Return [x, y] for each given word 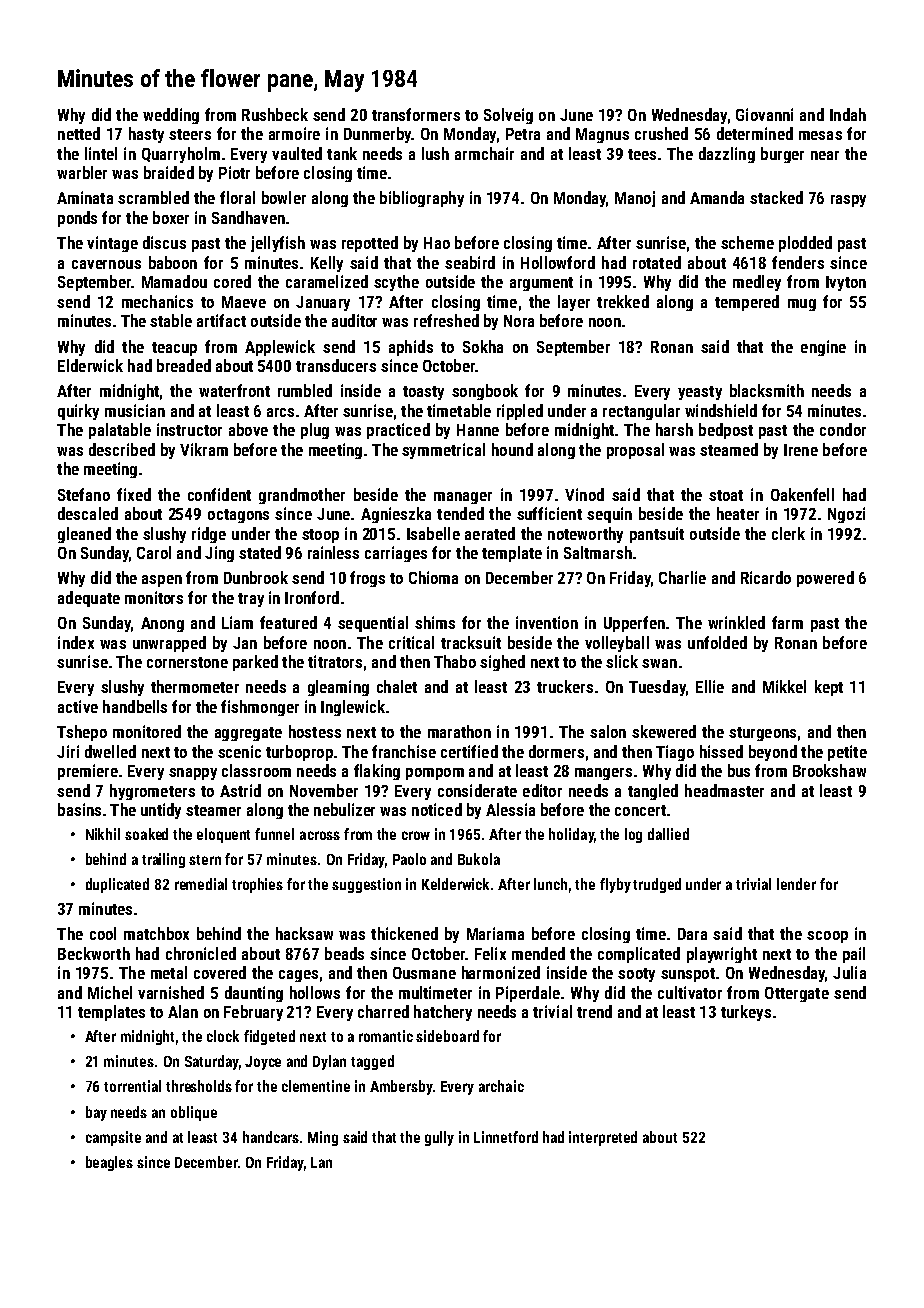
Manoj [635, 199]
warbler [82, 172]
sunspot [688, 975]
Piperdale [528, 994]
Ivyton [846, 283]
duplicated [117, 885]
